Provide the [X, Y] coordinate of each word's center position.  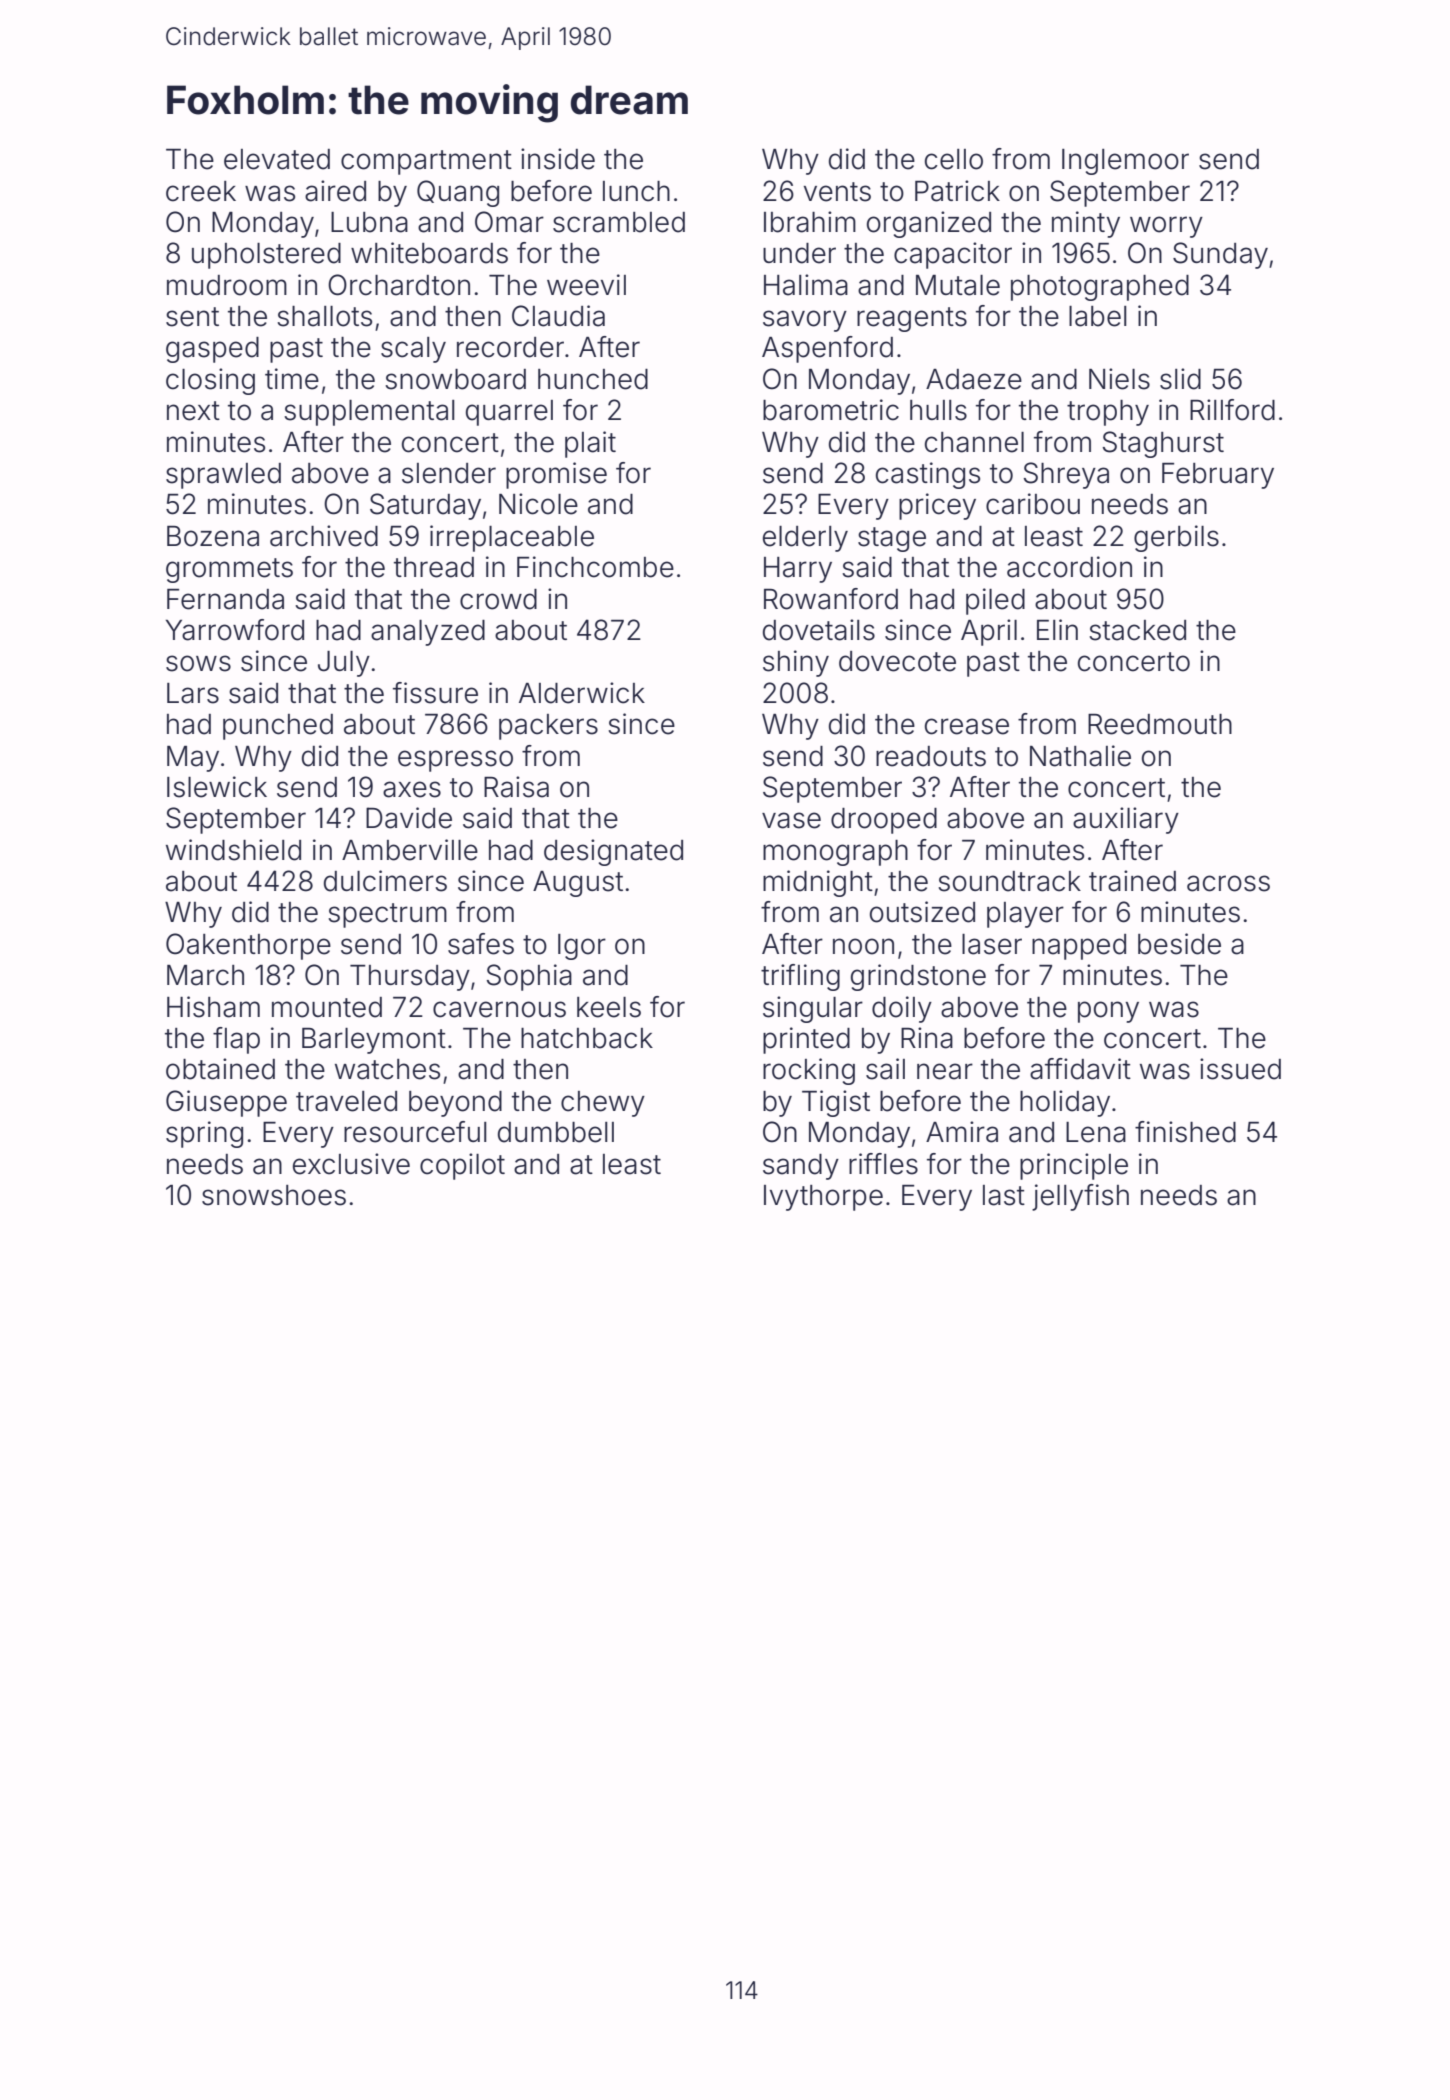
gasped [212, 350]
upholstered [266, 256]
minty [1086, 224]
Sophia [529, 977]
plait [590, 444]
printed [806, 1040]
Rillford [1232, 410]
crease [967, 726]
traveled [346, 1101]
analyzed [428, 633]
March [205, 975]
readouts [931, 756]
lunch [636, 191]
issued [1240, 1069]
